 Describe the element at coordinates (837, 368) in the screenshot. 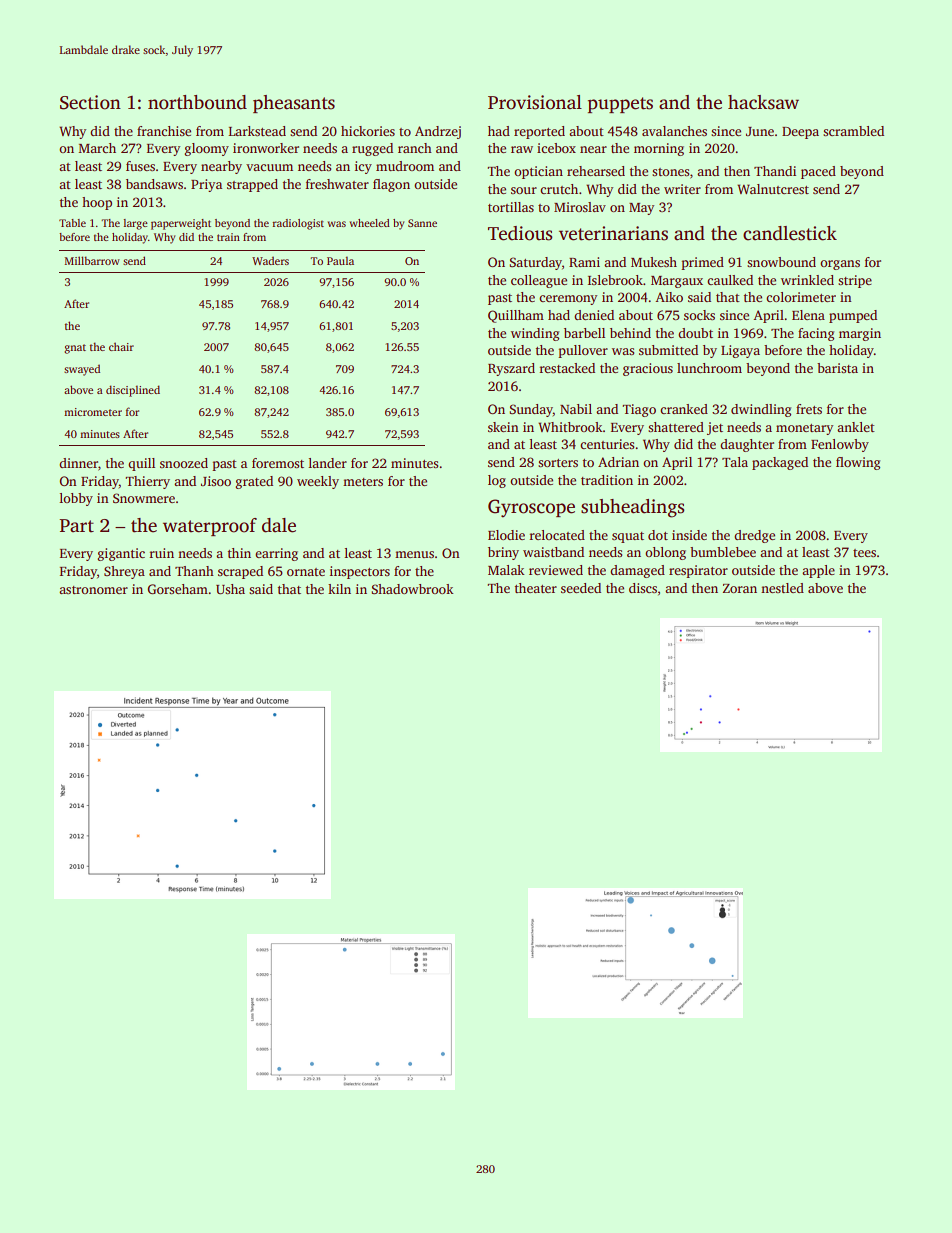

I see `barista` at that location.
